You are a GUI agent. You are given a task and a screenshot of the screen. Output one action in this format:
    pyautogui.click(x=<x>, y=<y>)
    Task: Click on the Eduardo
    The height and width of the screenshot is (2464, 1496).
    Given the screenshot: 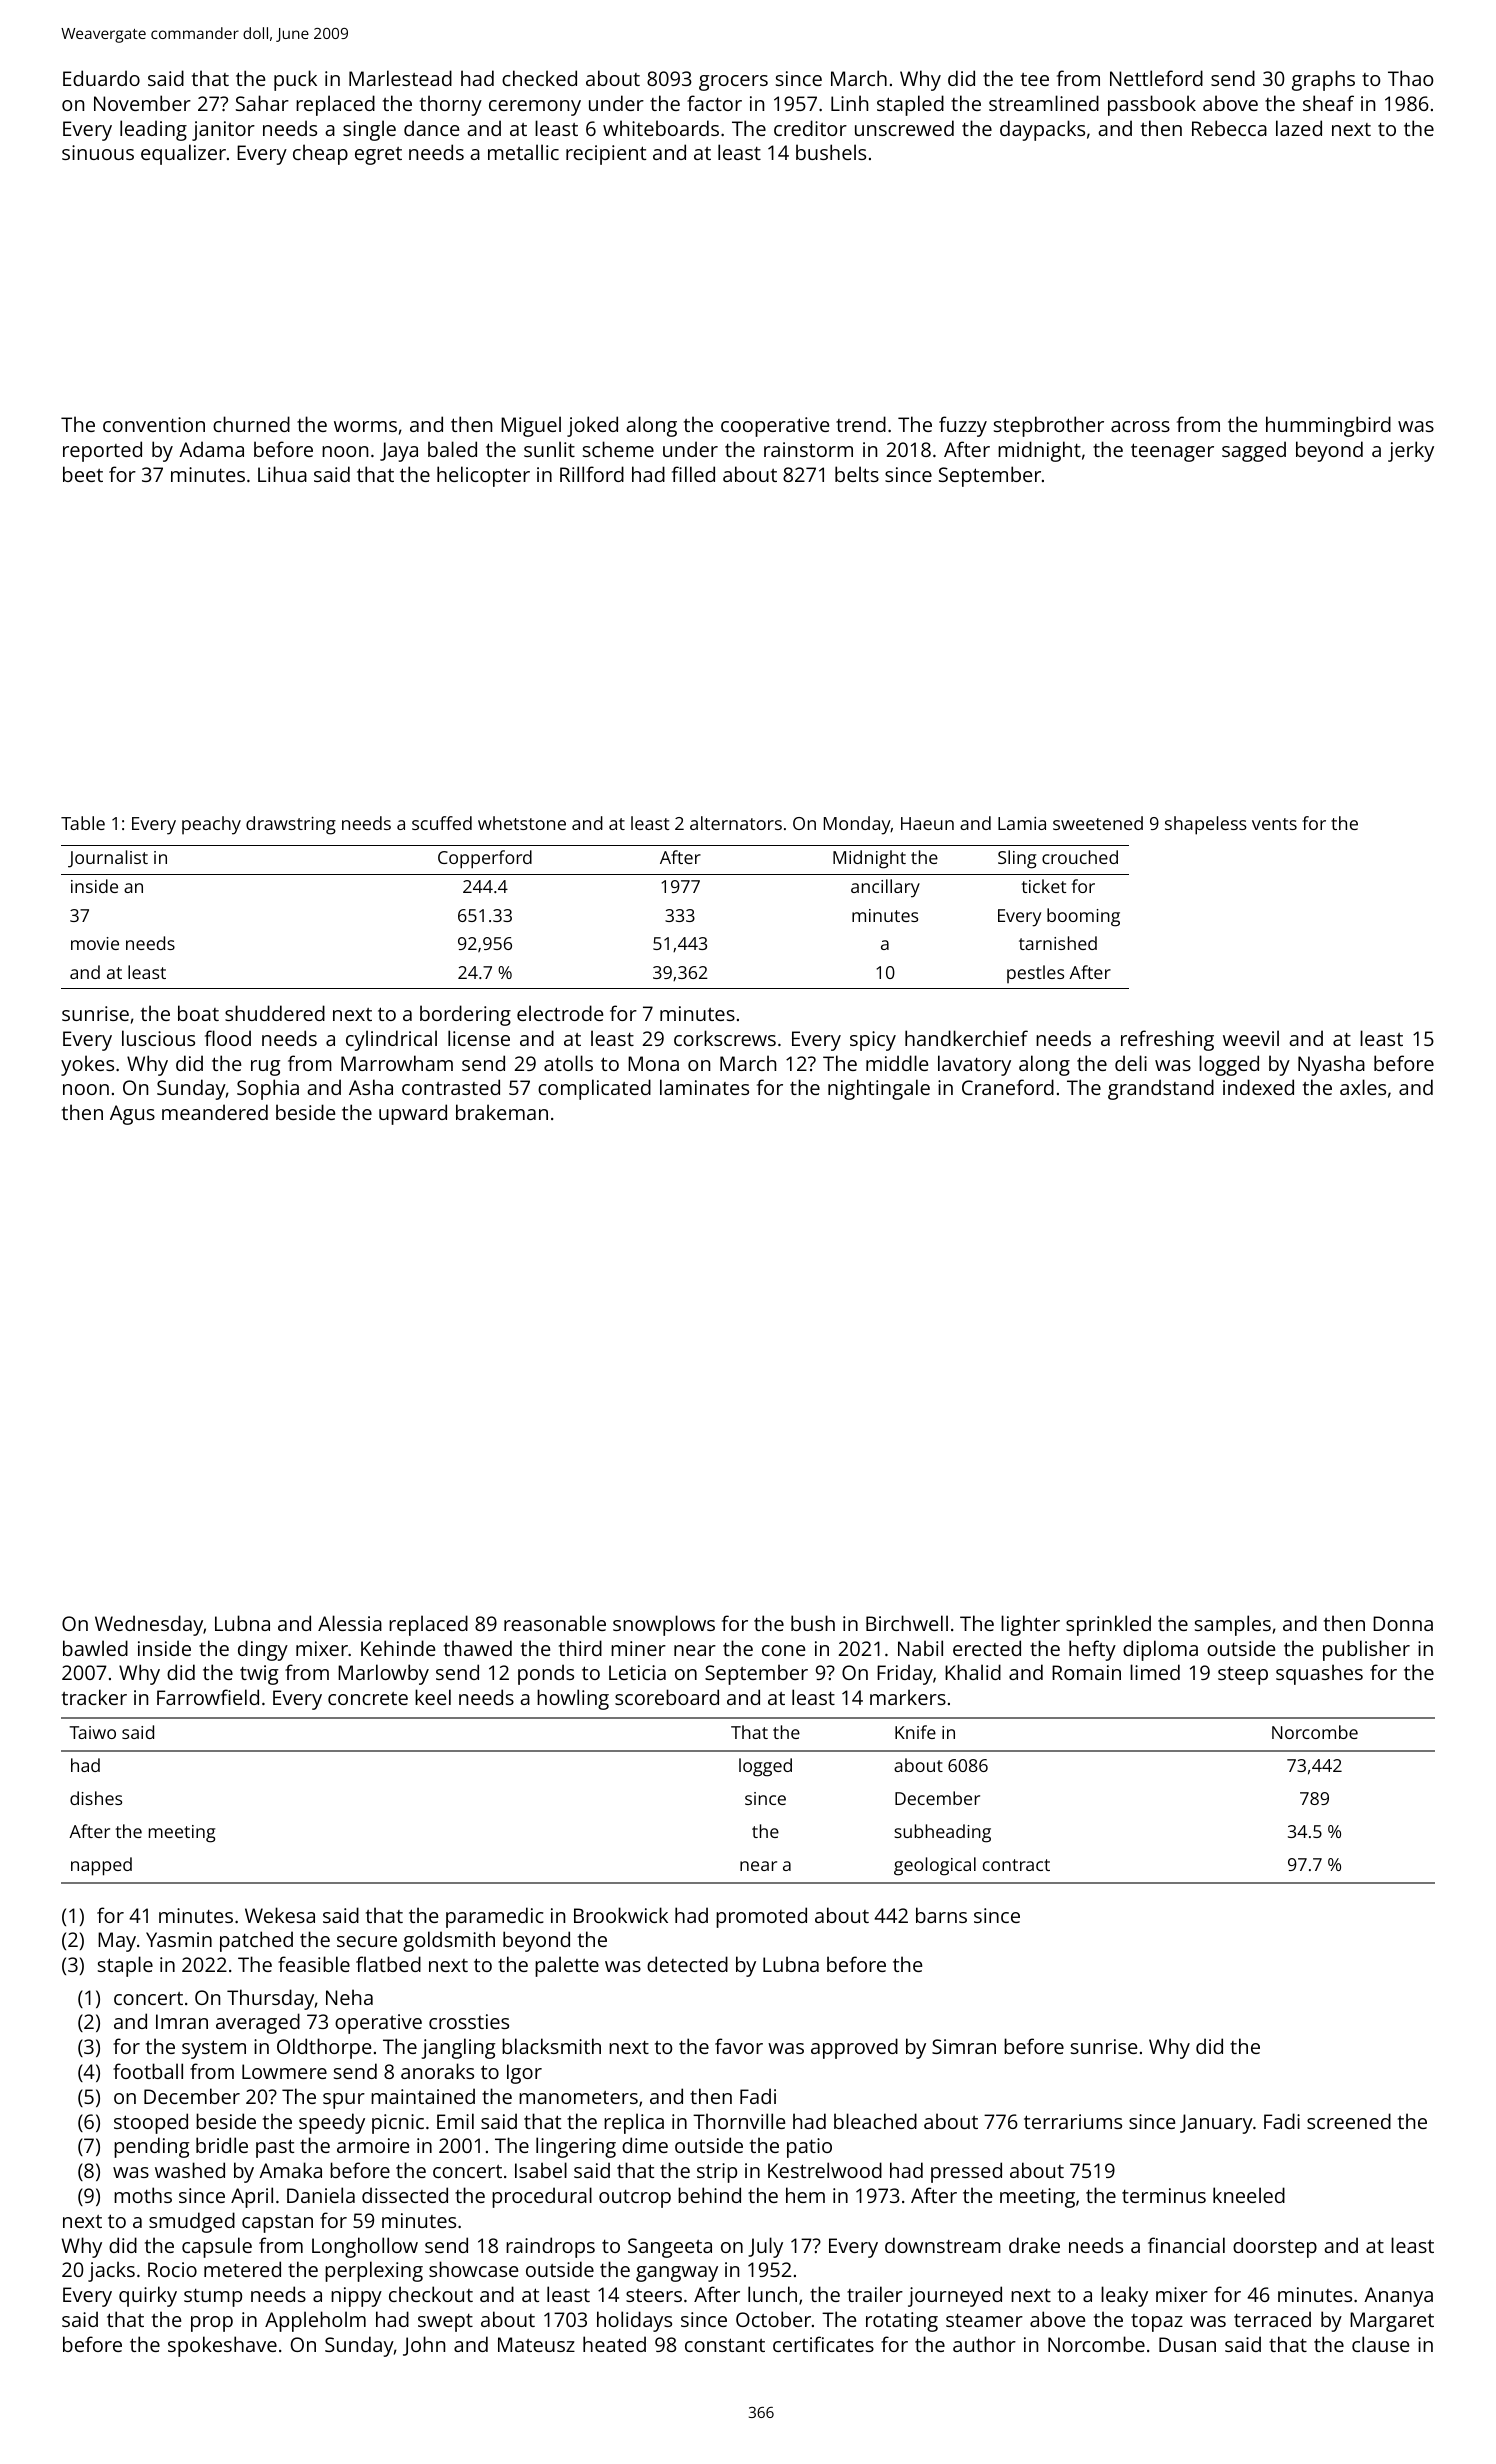 What is the action you would take?
    pyautogui.click(x=101, y=78)
